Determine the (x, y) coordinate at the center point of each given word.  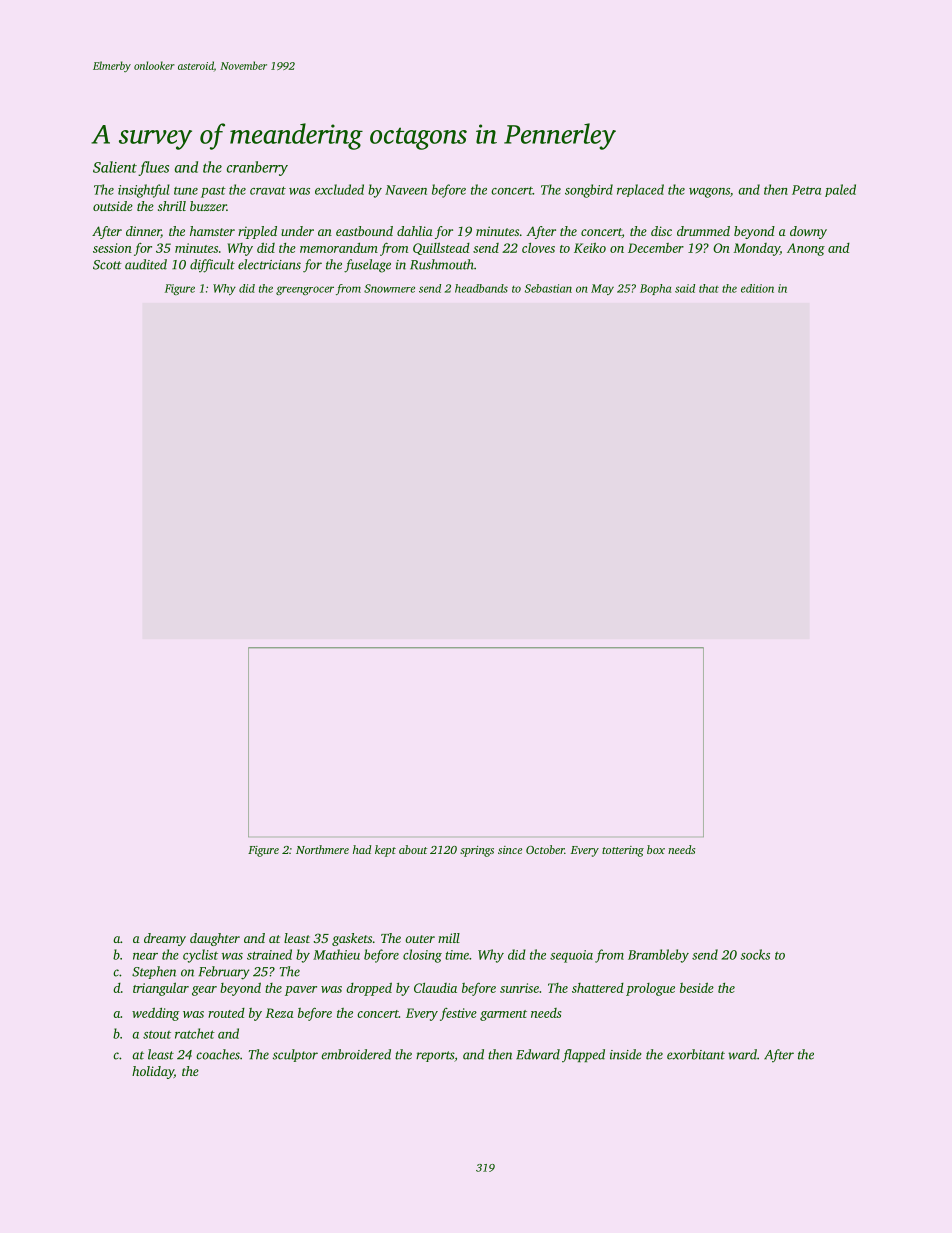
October (545, 849)
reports (435, 1056)
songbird (589, 191)
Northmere (322, 849)
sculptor (295, 1055)
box (656, 849)
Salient (115, 167)
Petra (806, 190)
